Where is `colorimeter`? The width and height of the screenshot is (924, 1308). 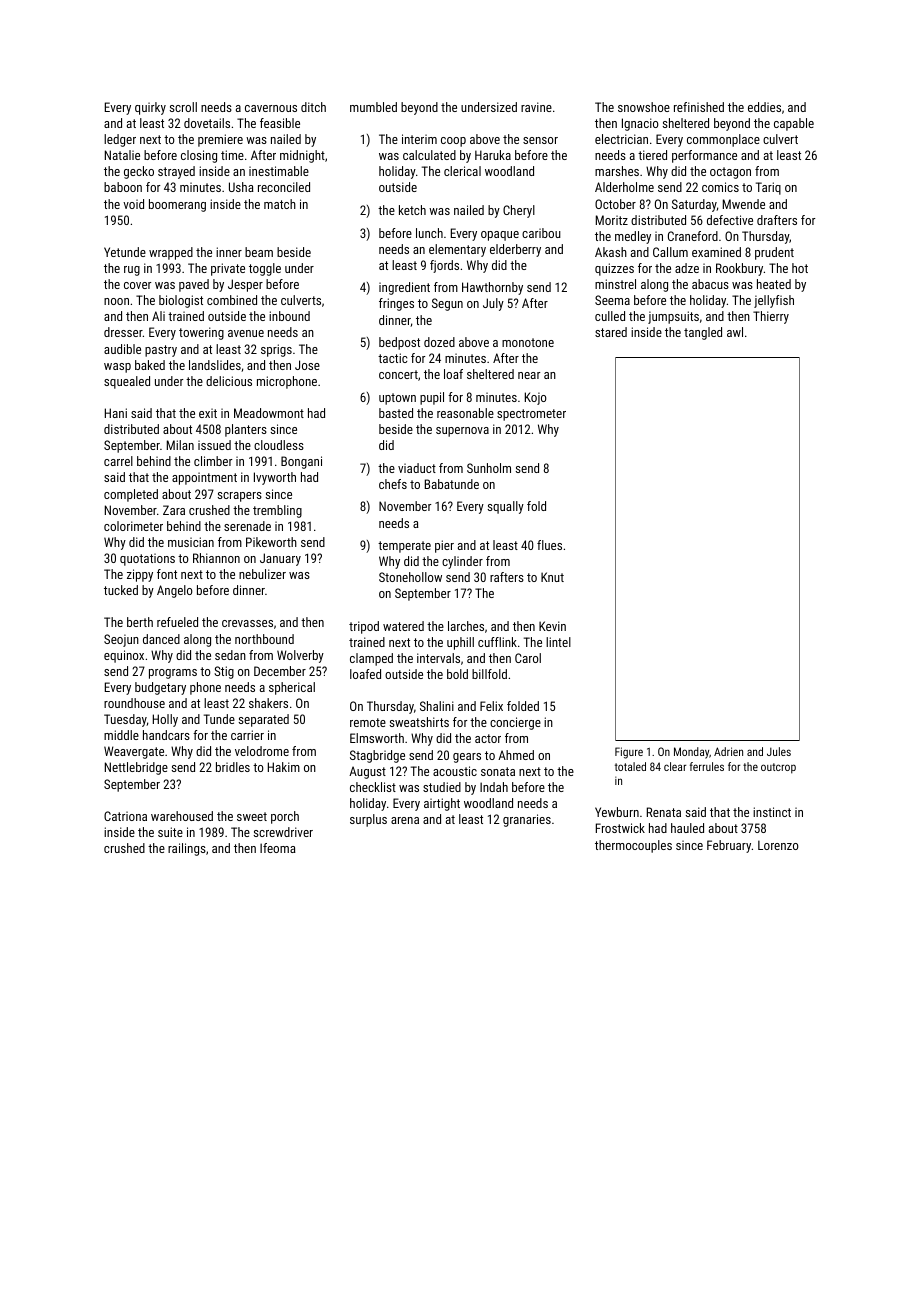
colorimeter is located at coordinates (133, 526).
